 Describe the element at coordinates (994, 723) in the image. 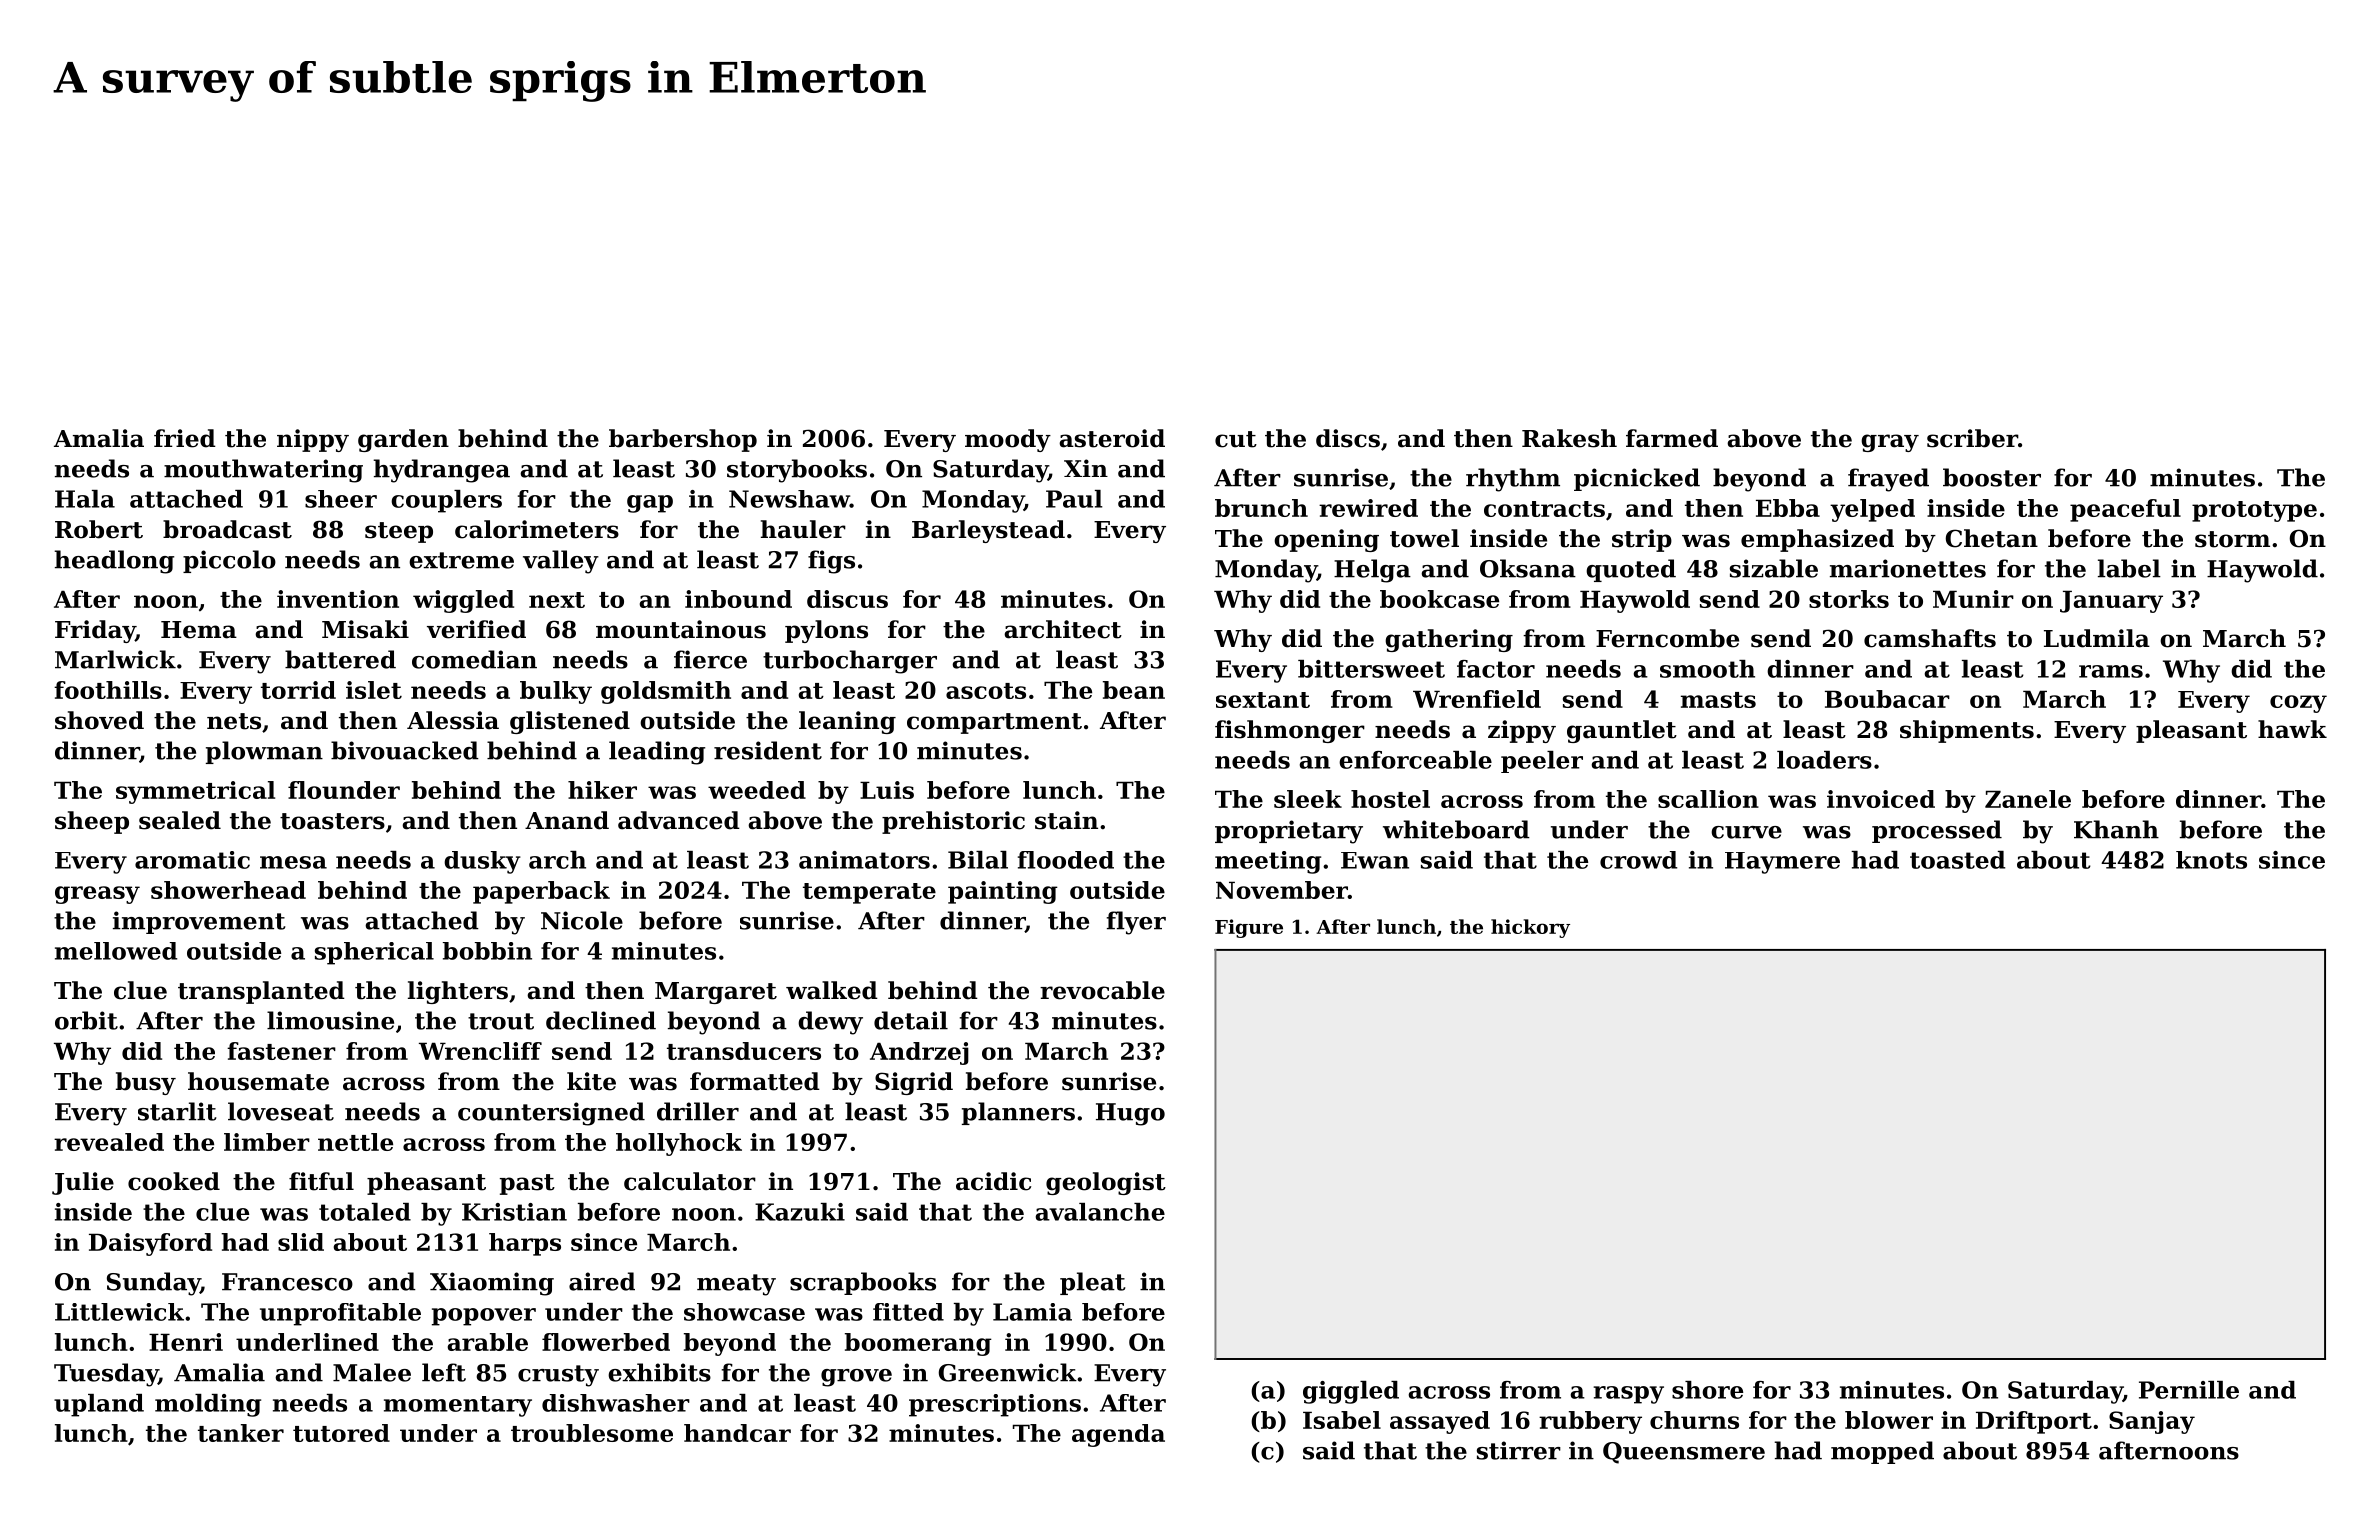

I see `compartment` at that location.
